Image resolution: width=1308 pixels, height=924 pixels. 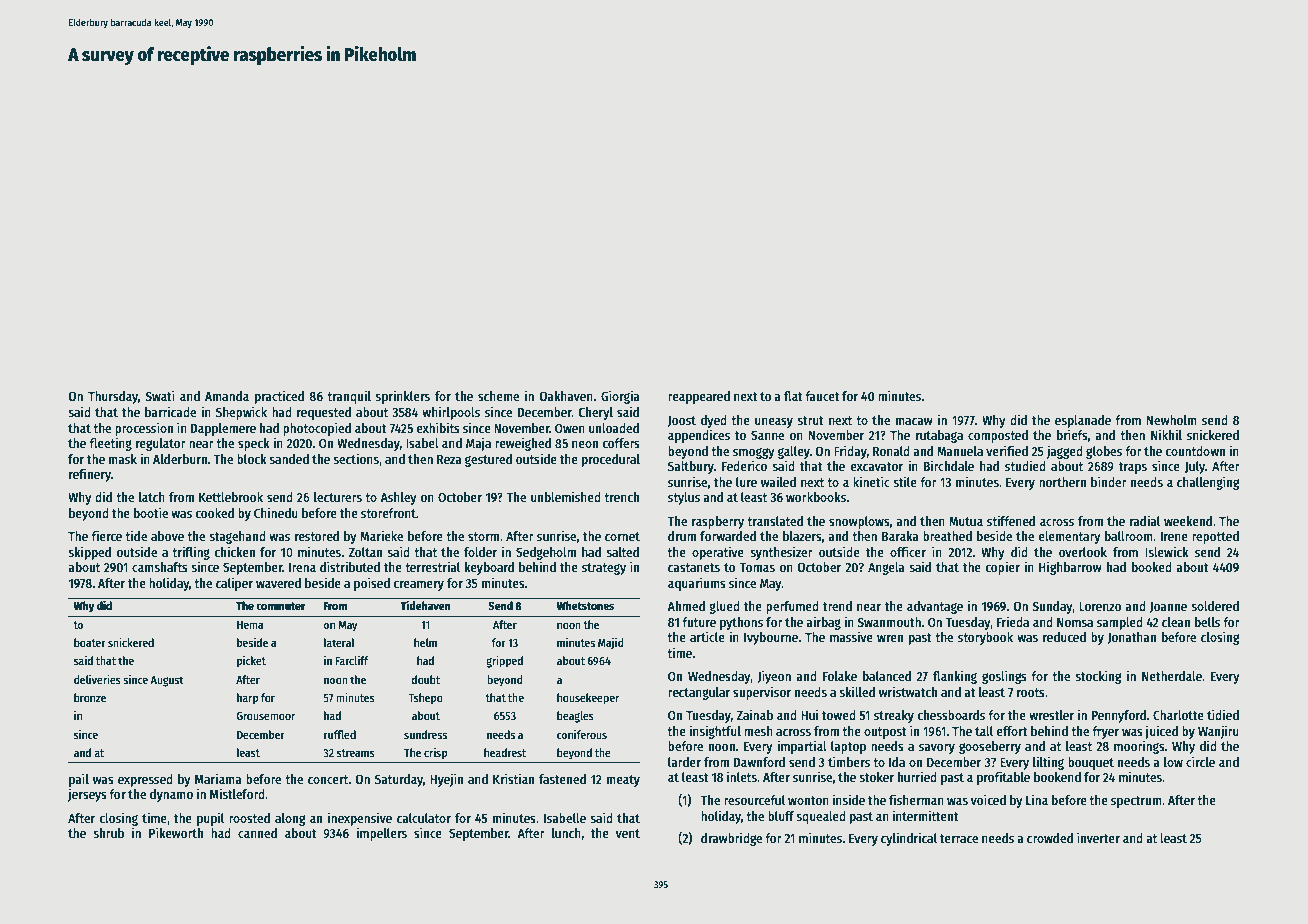 I want to click on stile, so click(x=905, y=481).
